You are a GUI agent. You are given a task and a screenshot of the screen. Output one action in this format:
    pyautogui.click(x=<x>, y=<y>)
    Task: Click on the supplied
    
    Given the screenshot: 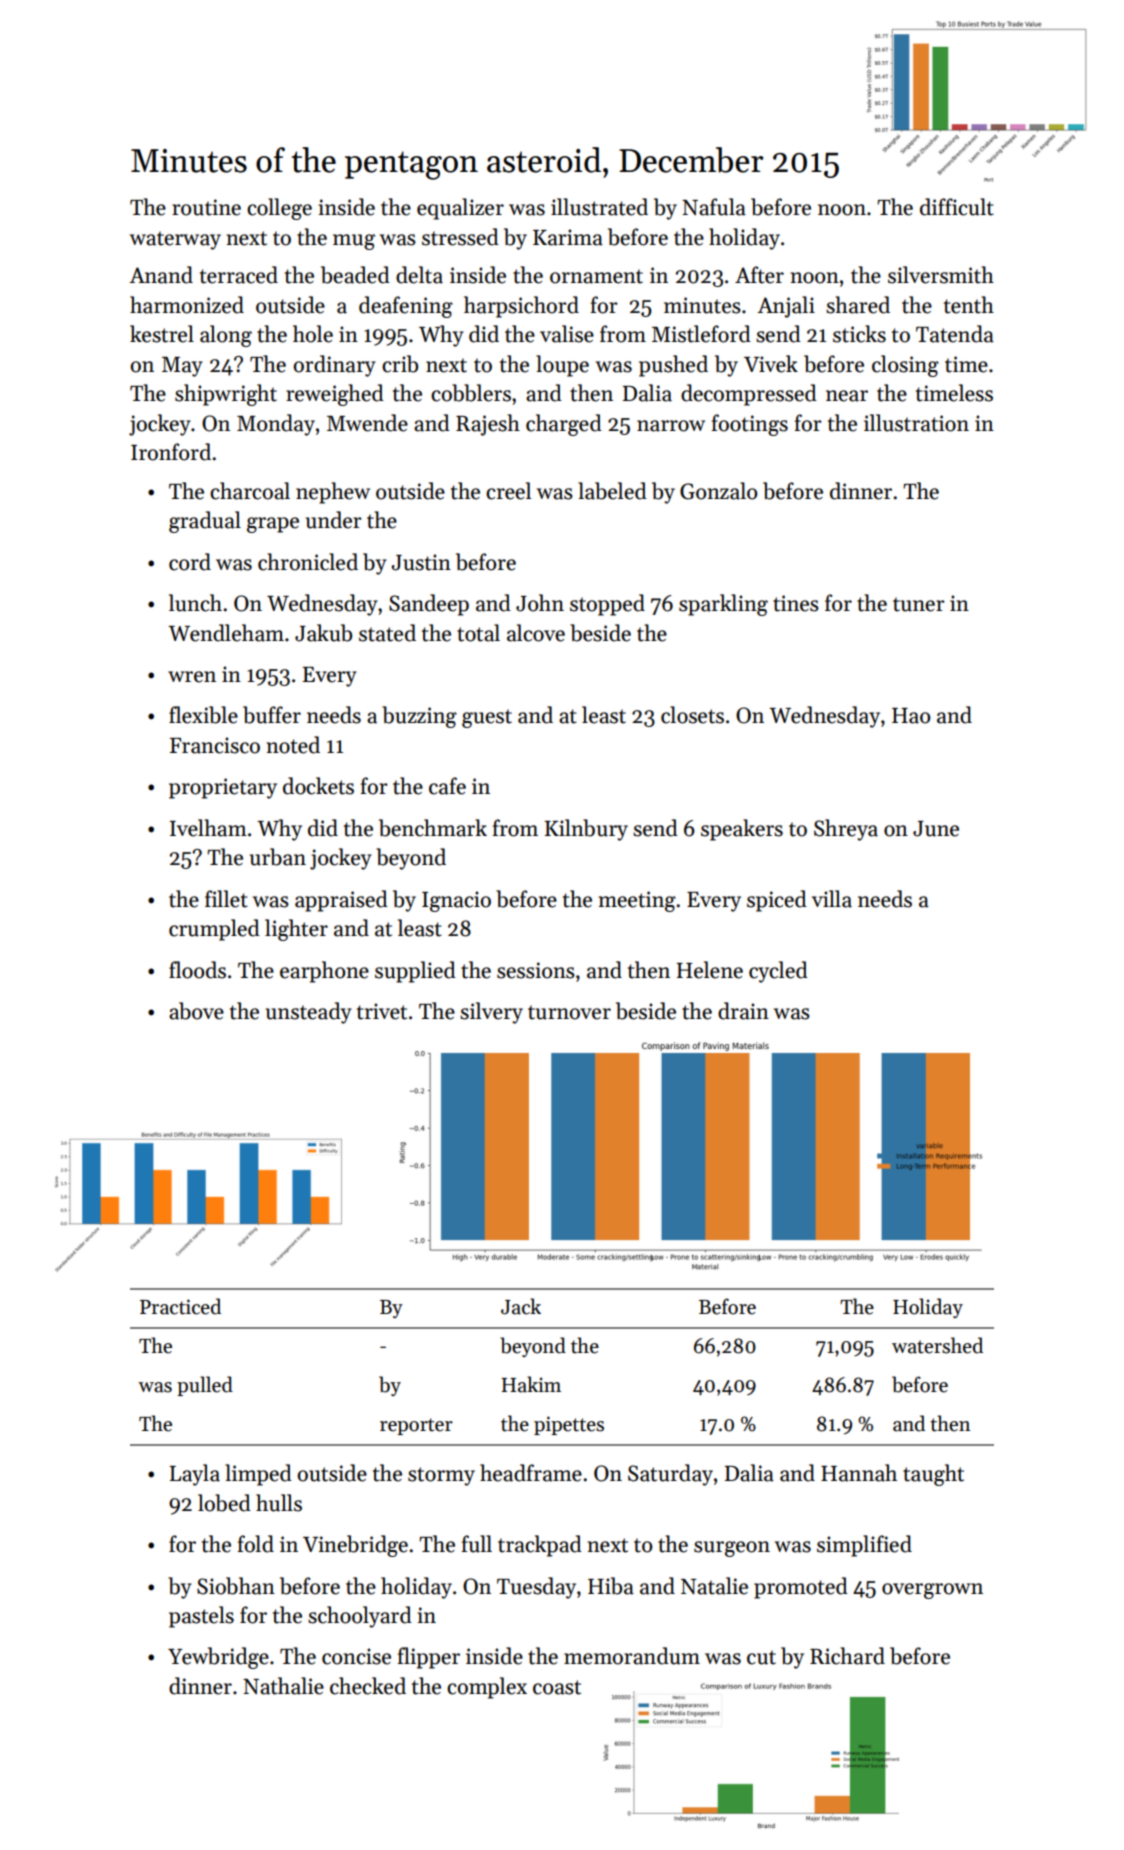 What is the action you would take?
    pyautogui.click(x=415, y=972)
